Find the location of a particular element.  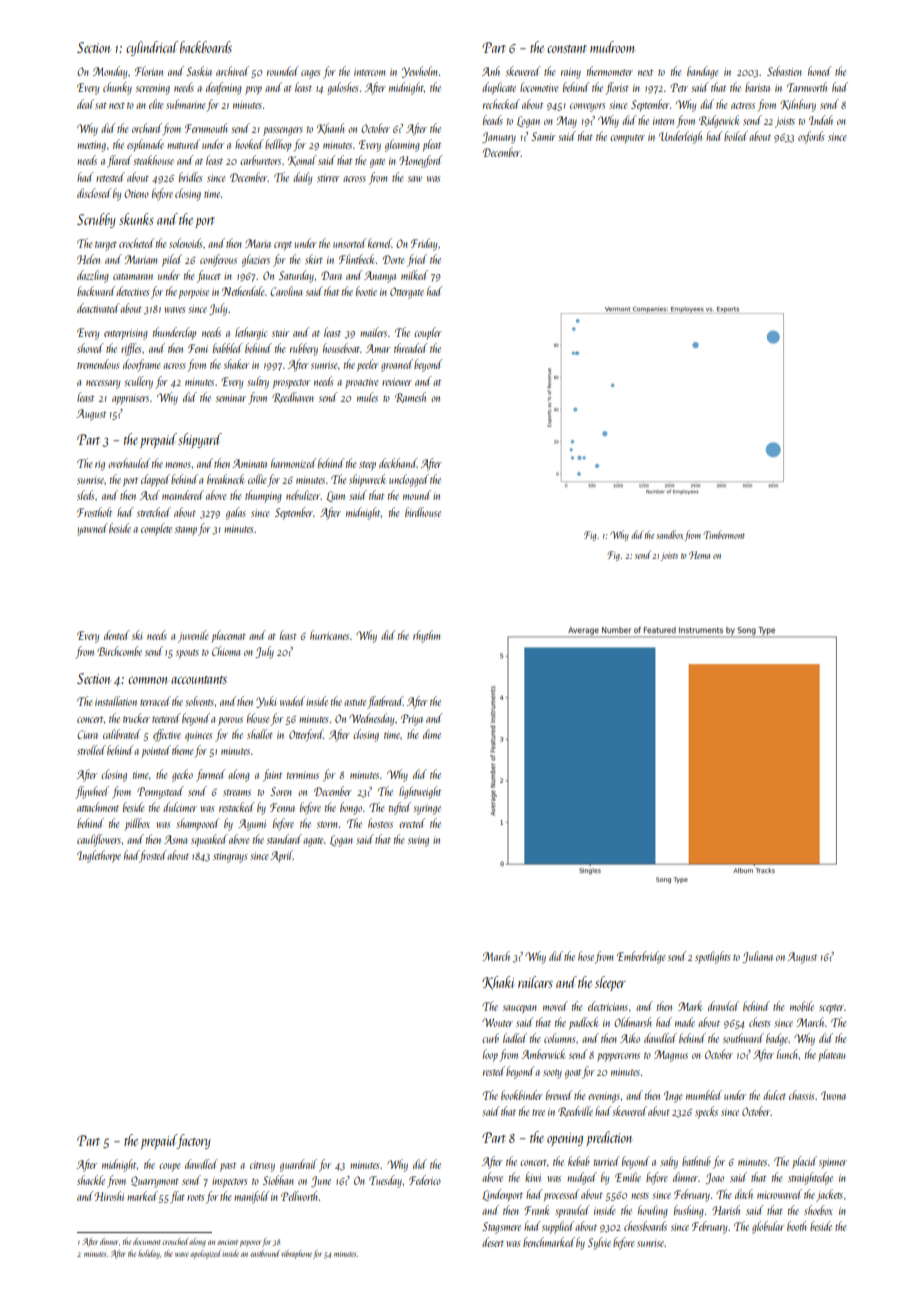

vibraphone is located at coordinates (296, 1254).
